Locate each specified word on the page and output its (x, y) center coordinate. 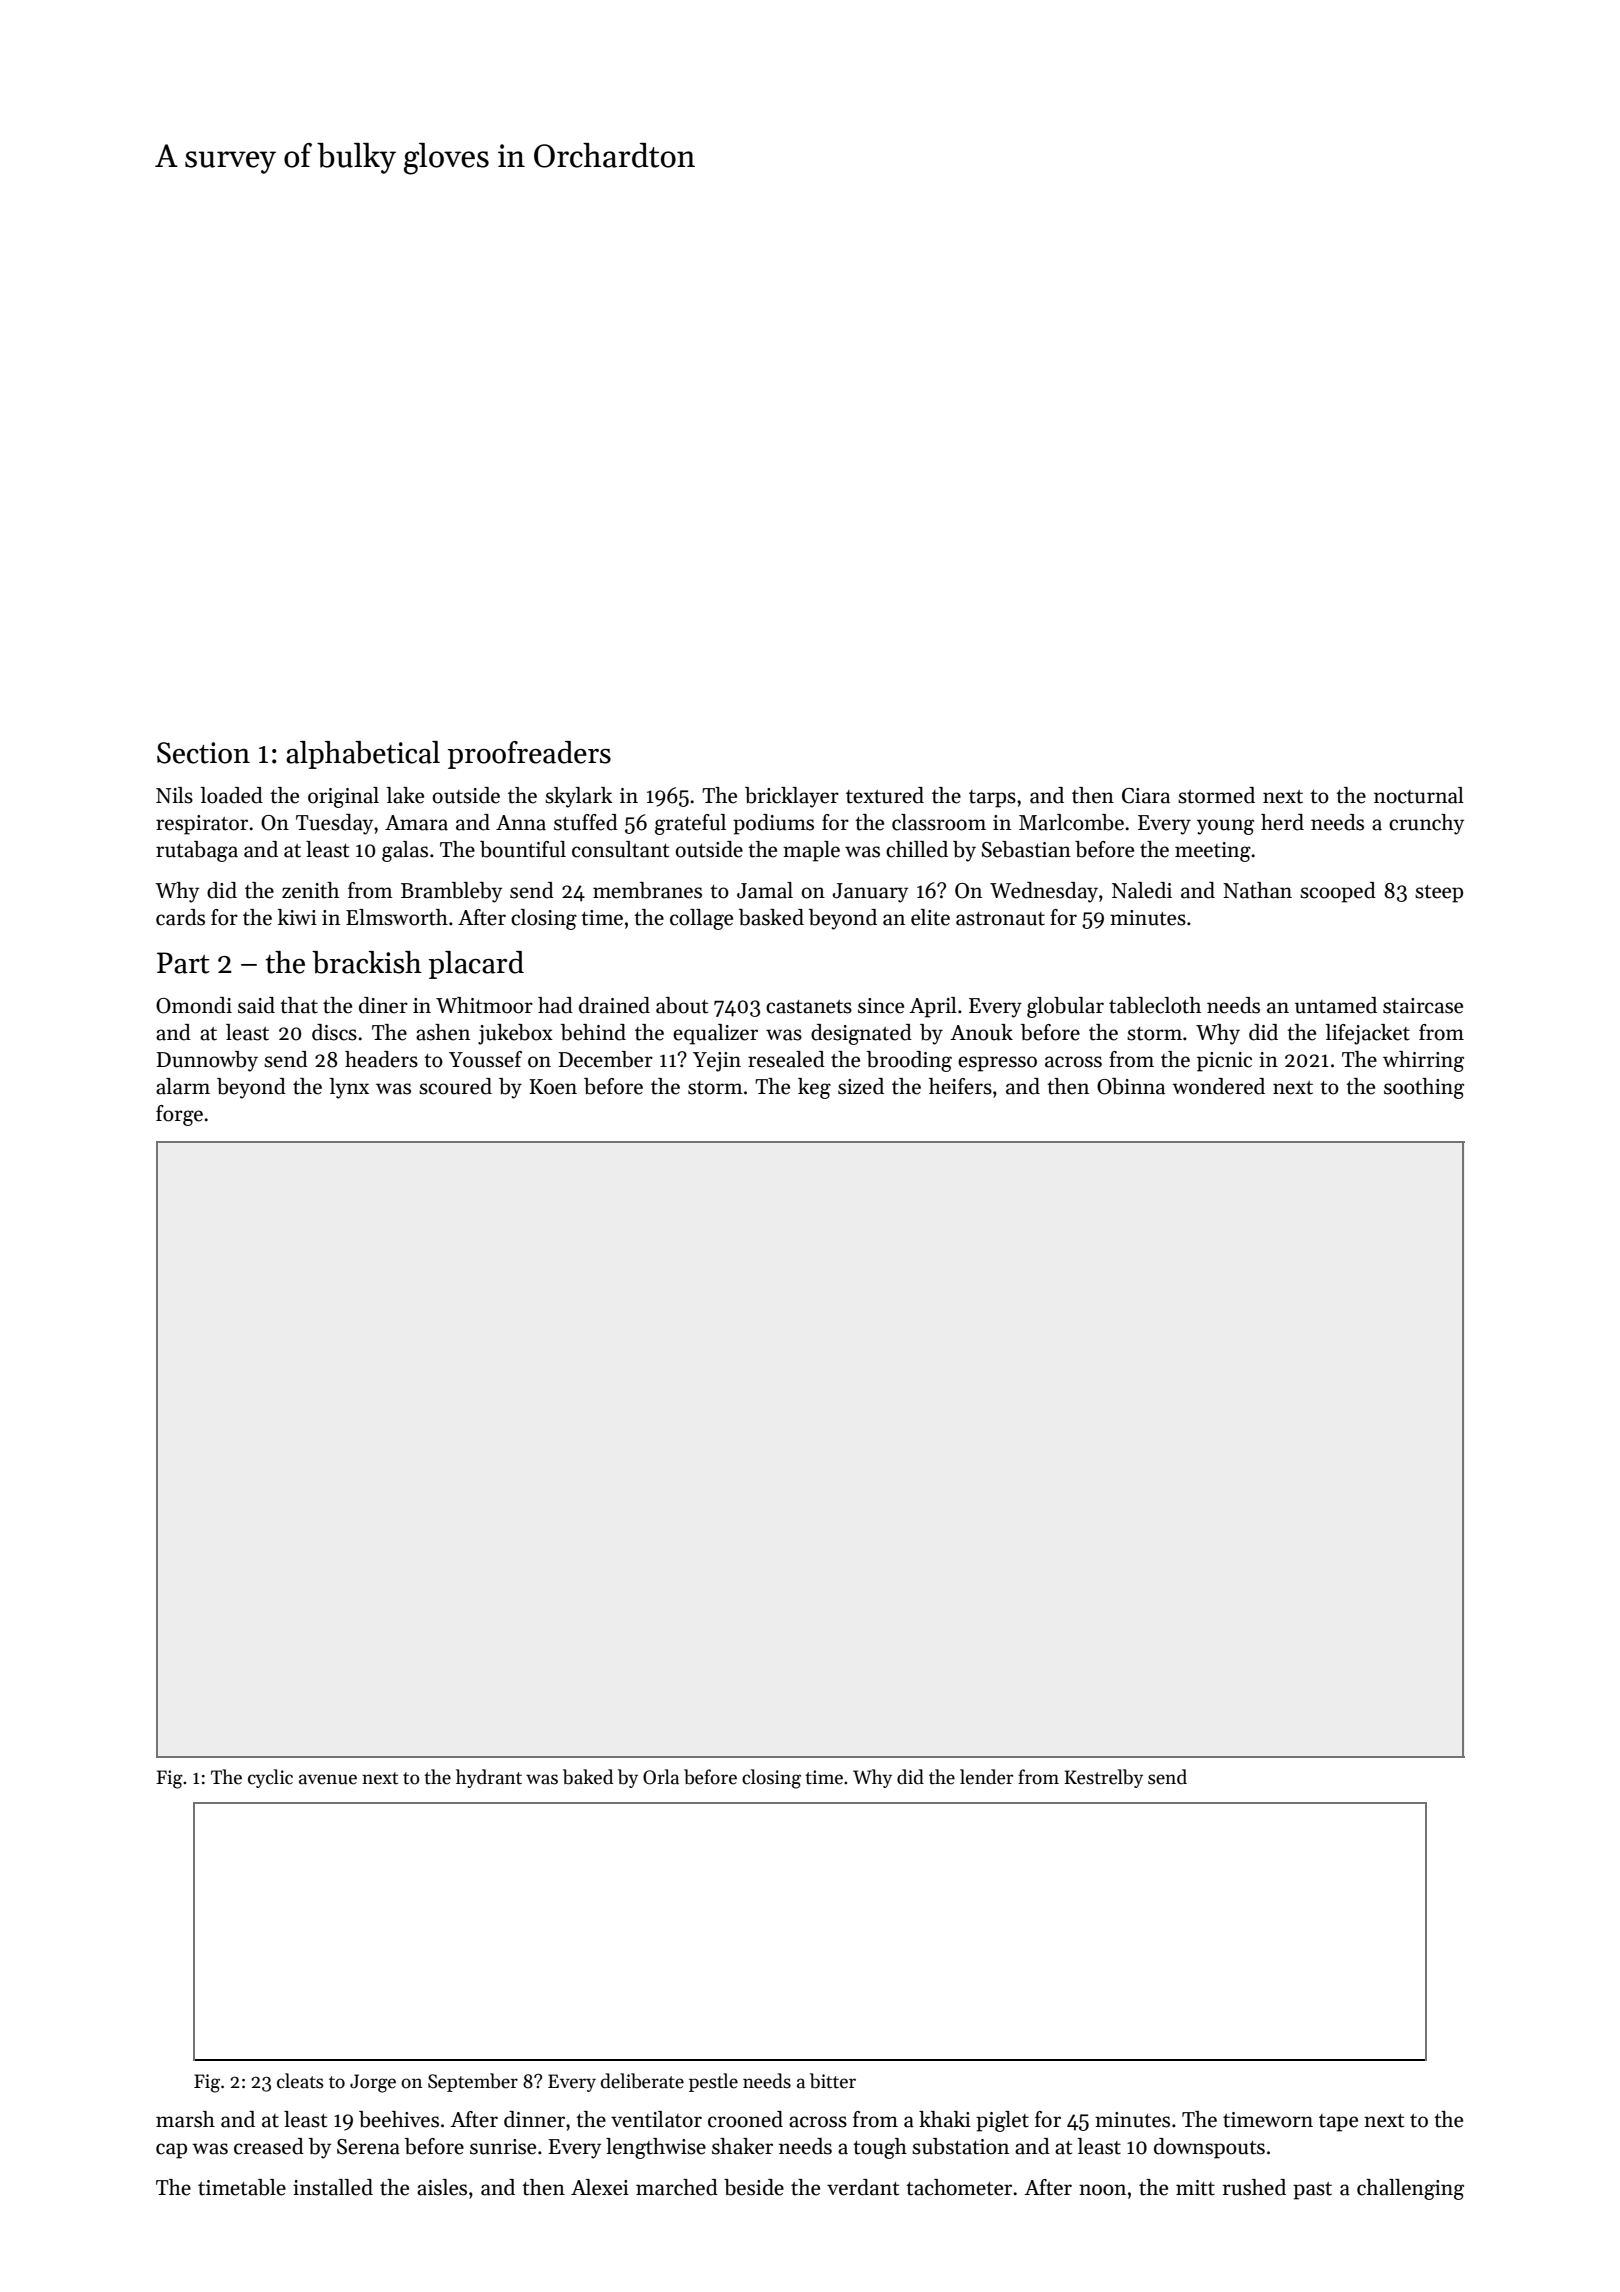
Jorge (373, 2083)
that (299, 1005)
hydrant (489, 1778)
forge (179, 1115)
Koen (553, 1087)
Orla (661, 1777)
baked (588, 1777)
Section (203, 753)
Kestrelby (1103, 1778)
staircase (1423, 1006)
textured (885, 795)
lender (986, 1777)
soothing (1424, 1088)
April (933, 1007)
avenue (328, 1779)
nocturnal (1419, 795)
